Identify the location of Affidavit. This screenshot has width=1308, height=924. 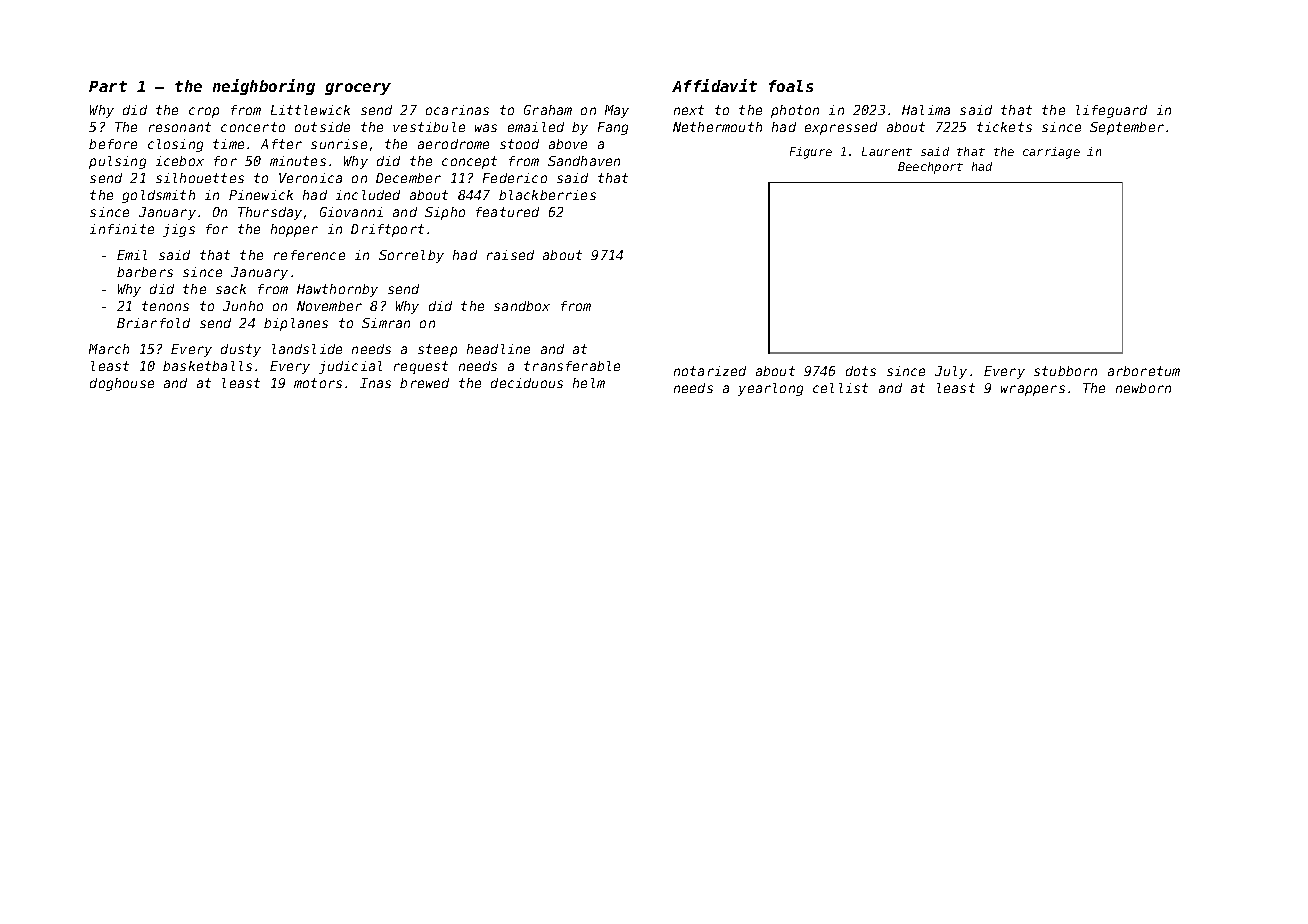
(714, 85).
